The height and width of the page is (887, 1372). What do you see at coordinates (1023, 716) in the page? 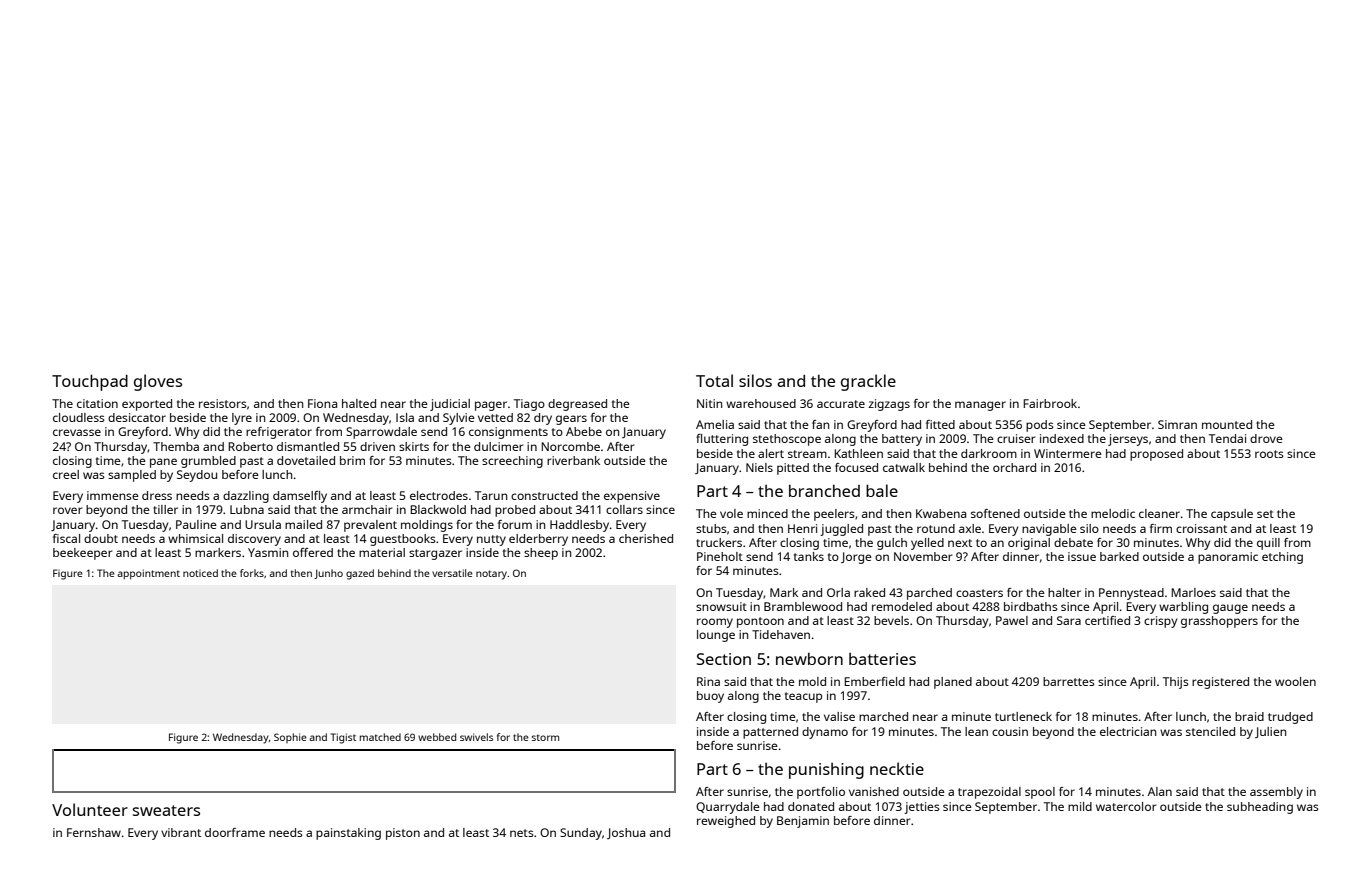
I see `turtleneck` at bounding box center [1023, 716].
